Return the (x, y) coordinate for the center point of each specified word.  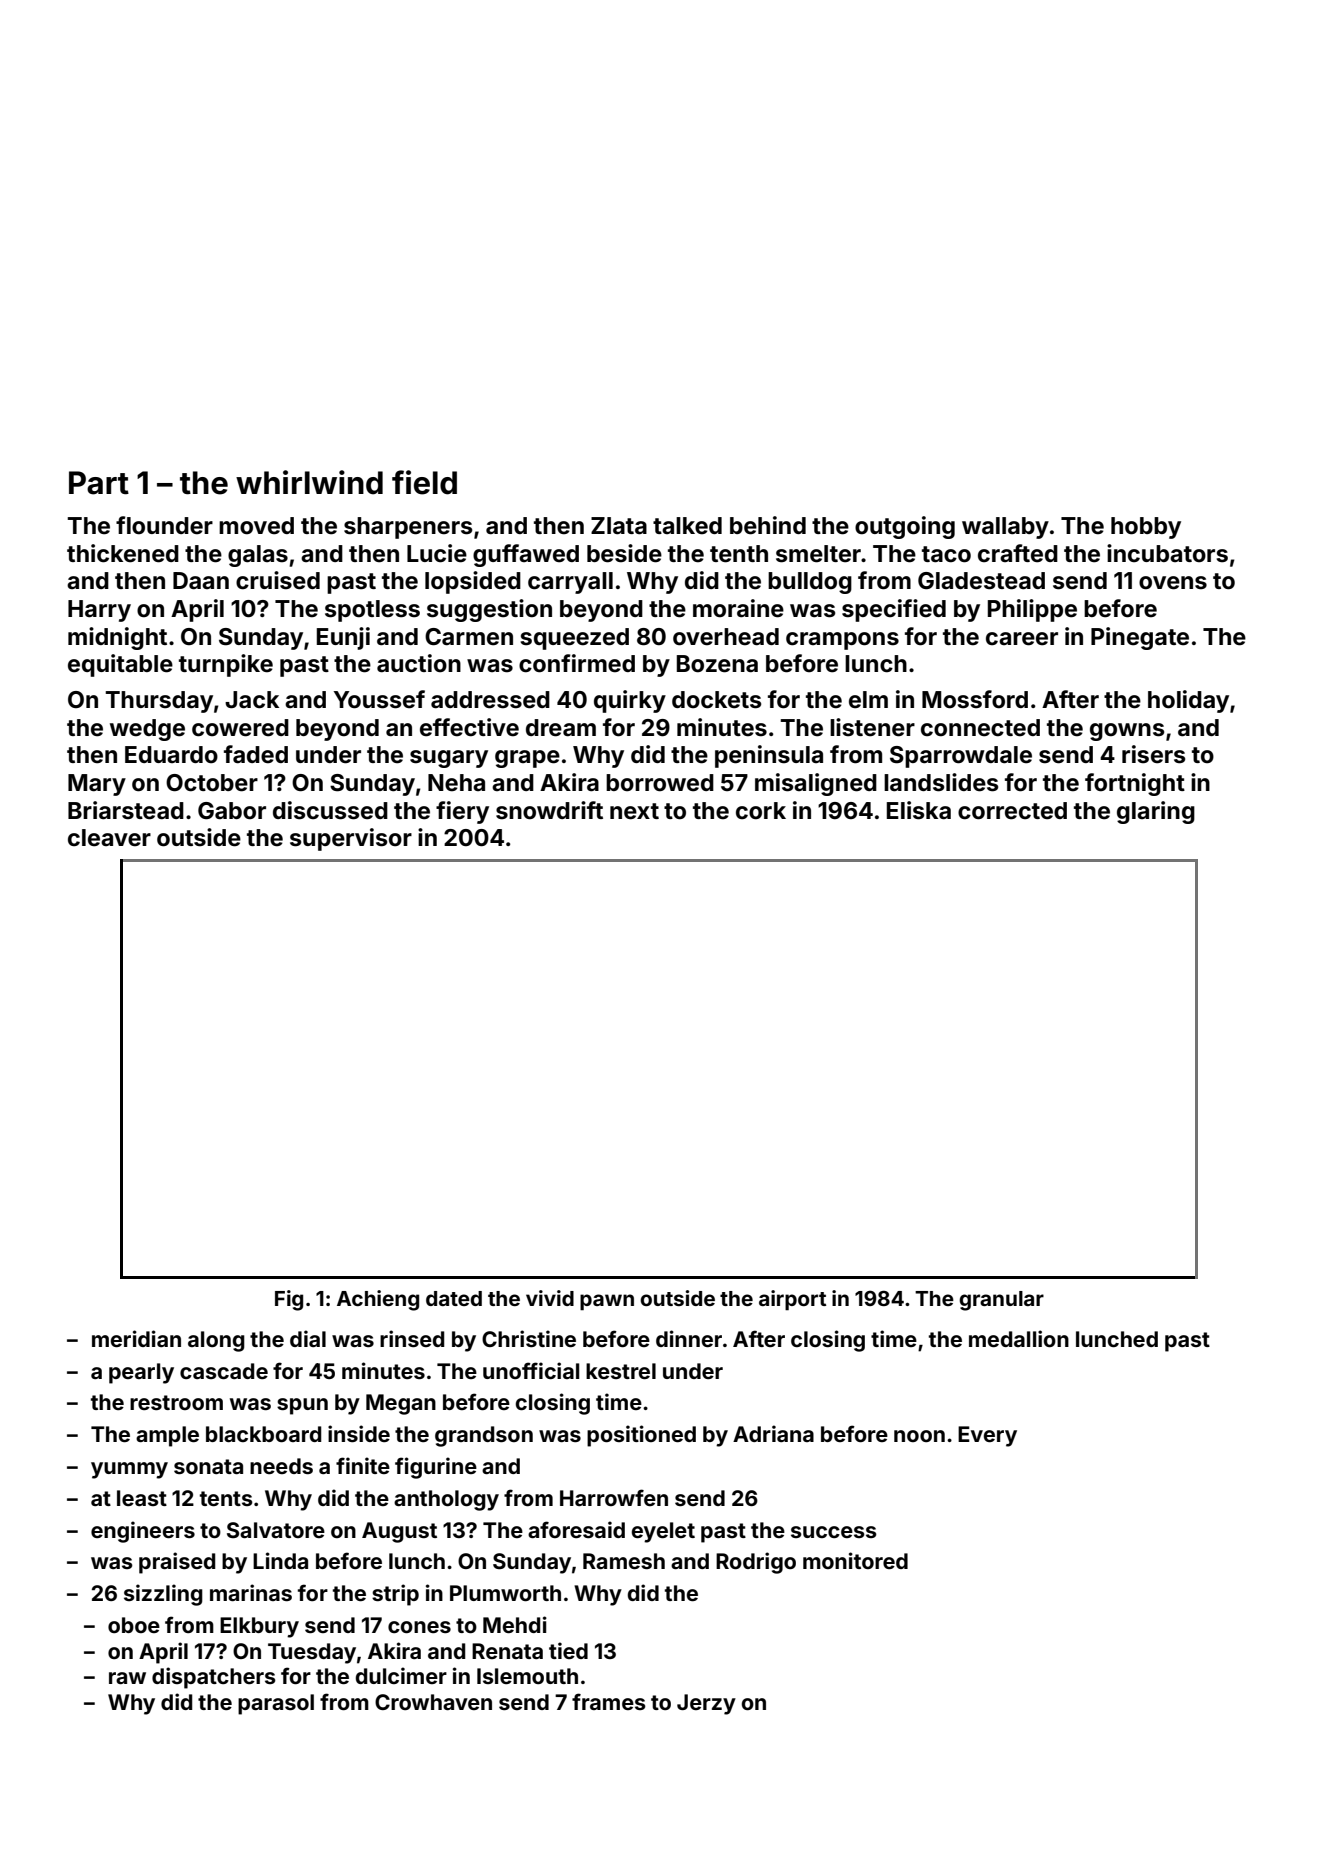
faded (256, 754)
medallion (1019, 1338)
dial (308, 1338)
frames (609, 1701)
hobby (1146, 528)
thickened (123, 553)
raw (127, 1678)
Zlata (619, 526)
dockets (716, 700)
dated (454, 1298)
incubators (1167, 553)
